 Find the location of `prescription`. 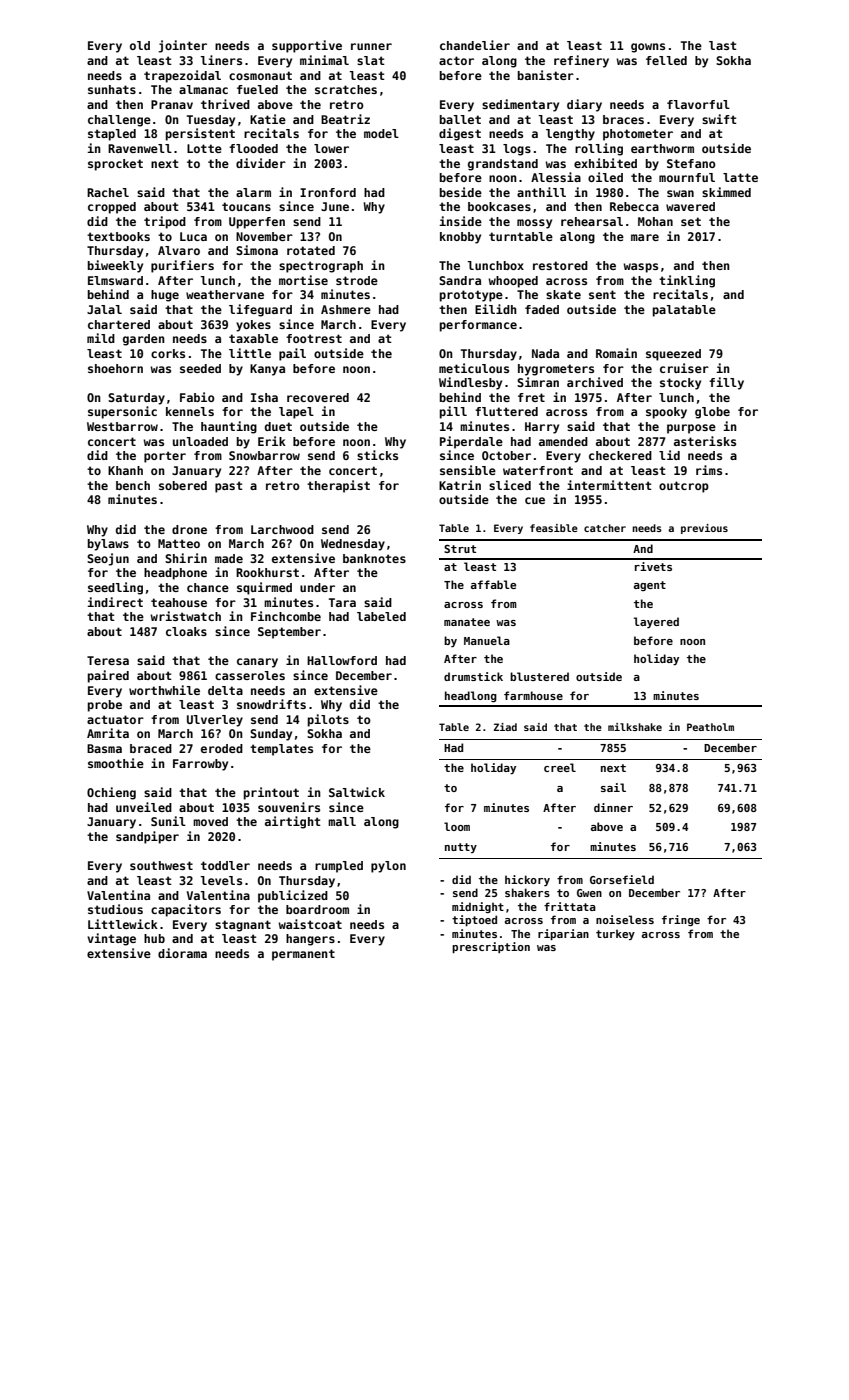

prescription is located at coordinates (491, 947).
